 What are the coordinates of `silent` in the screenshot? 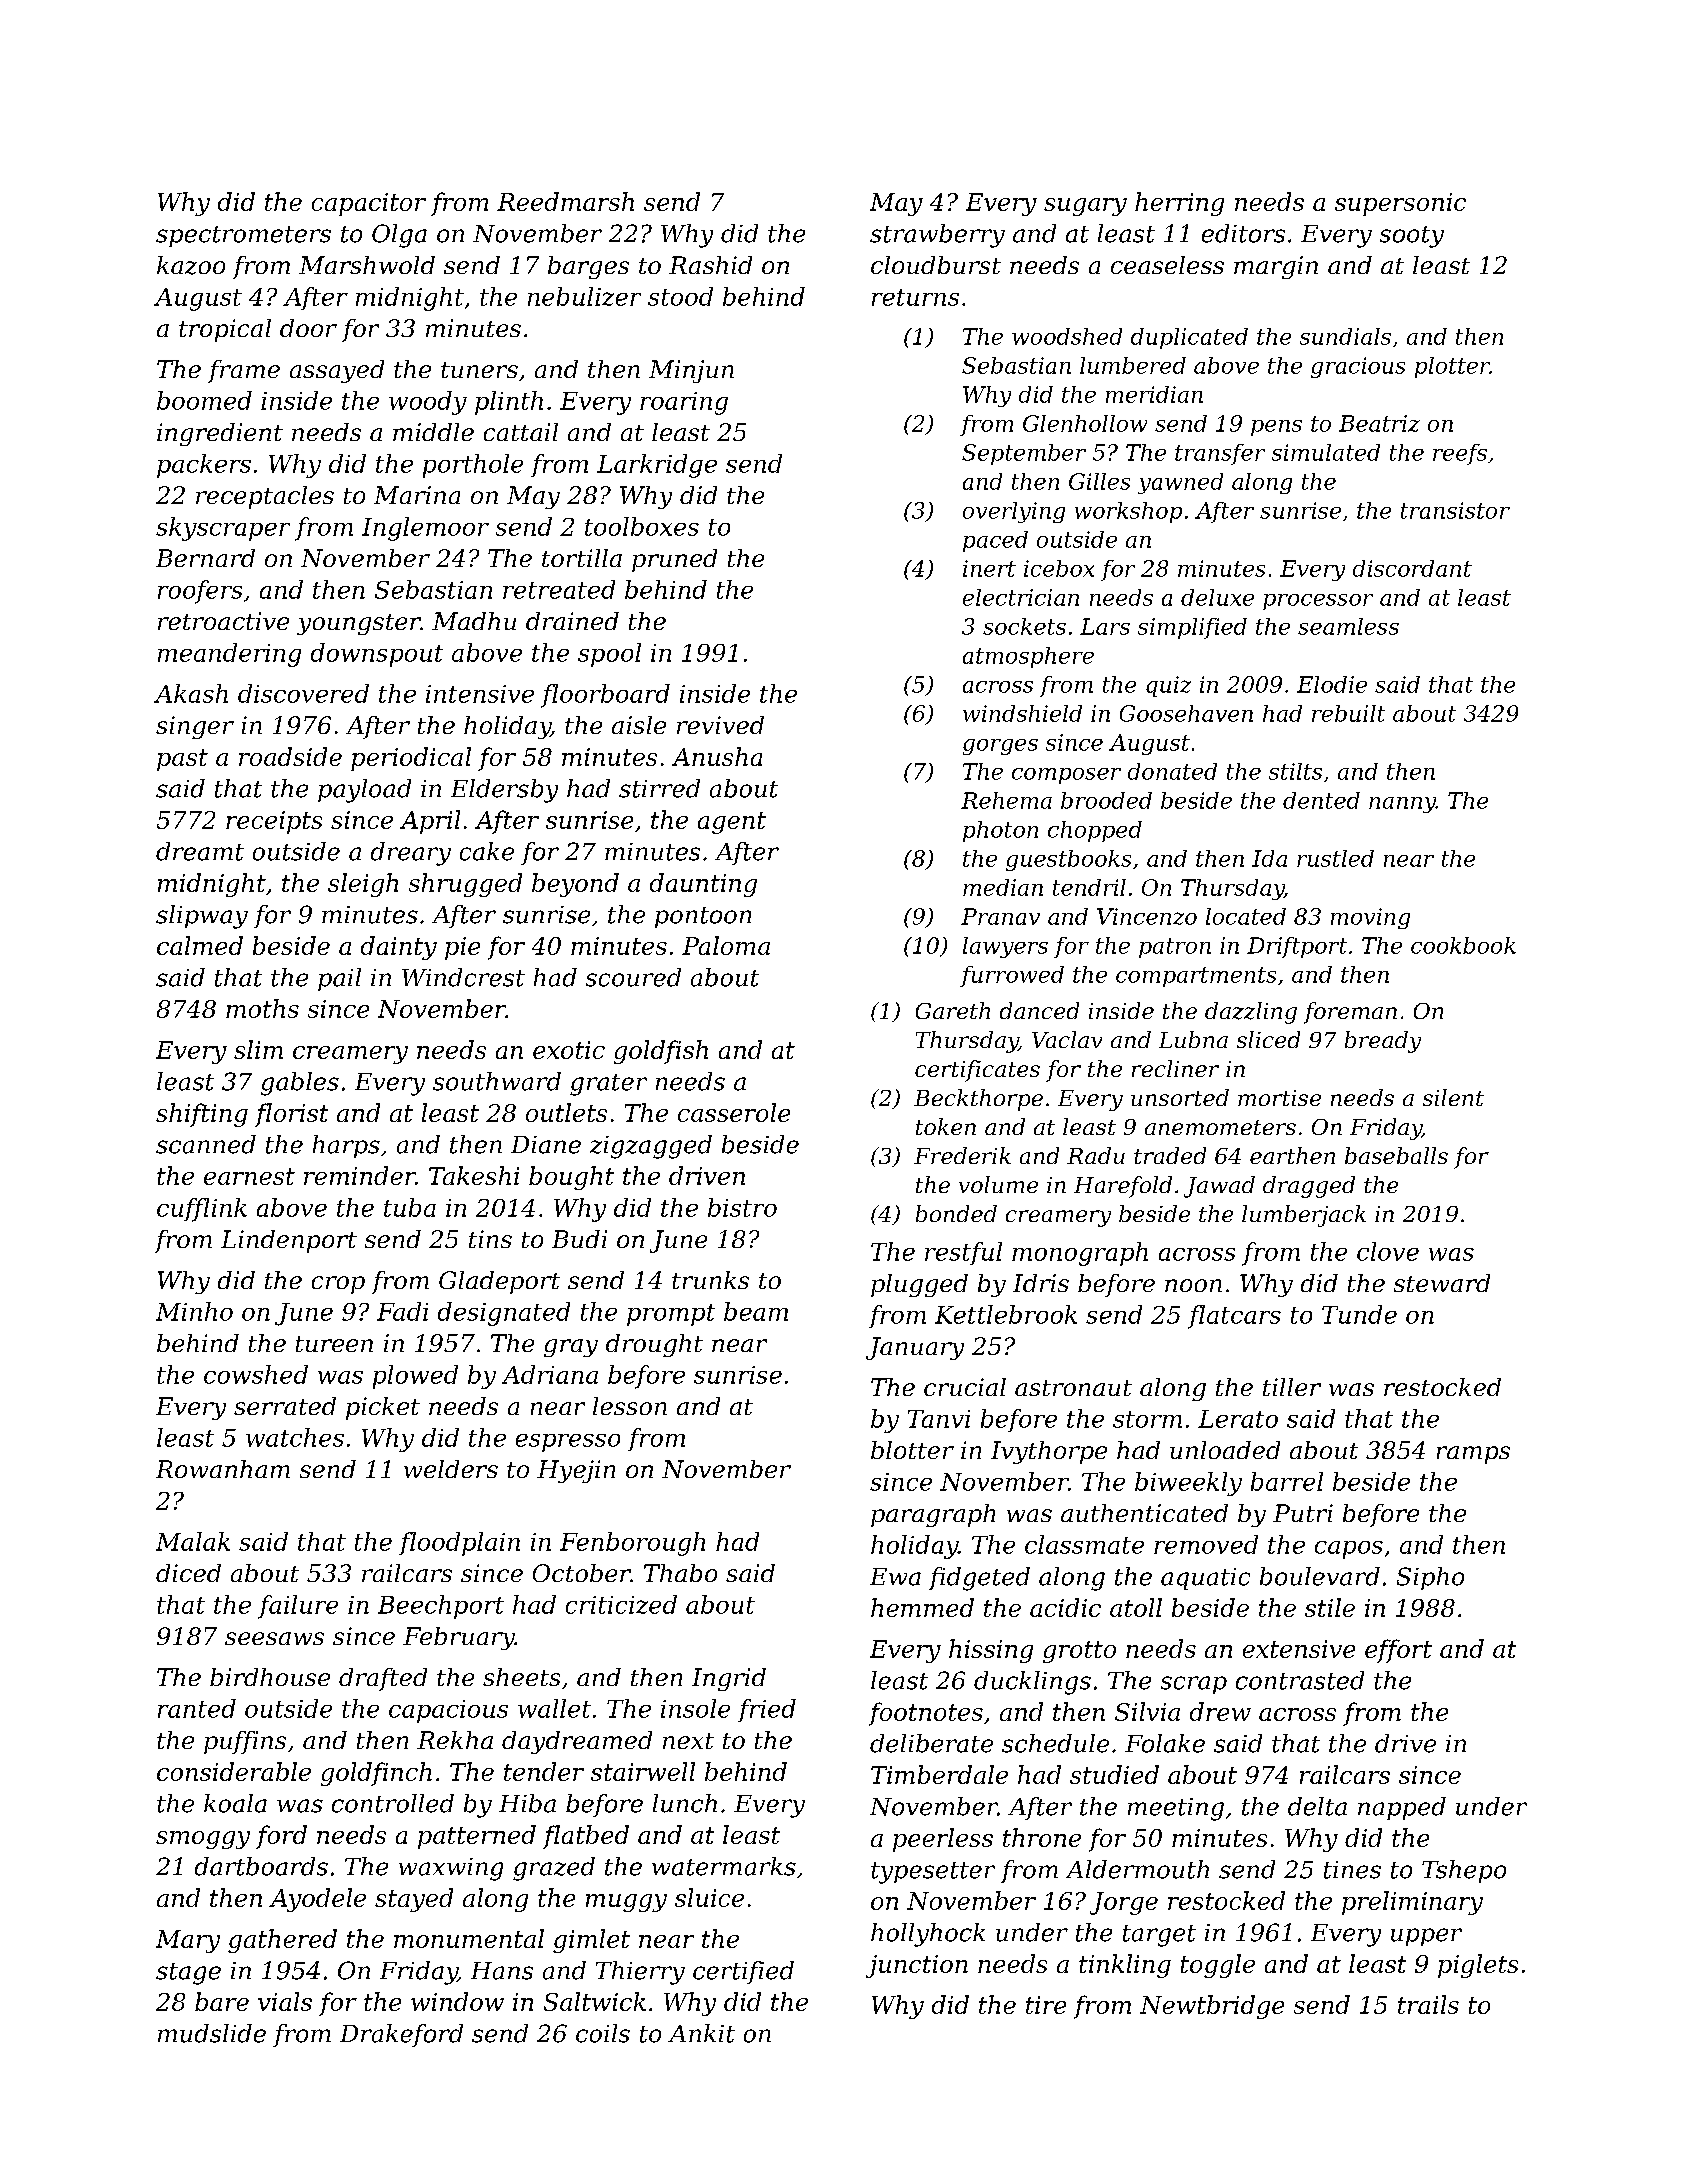 It's located at (1453, 1097).
